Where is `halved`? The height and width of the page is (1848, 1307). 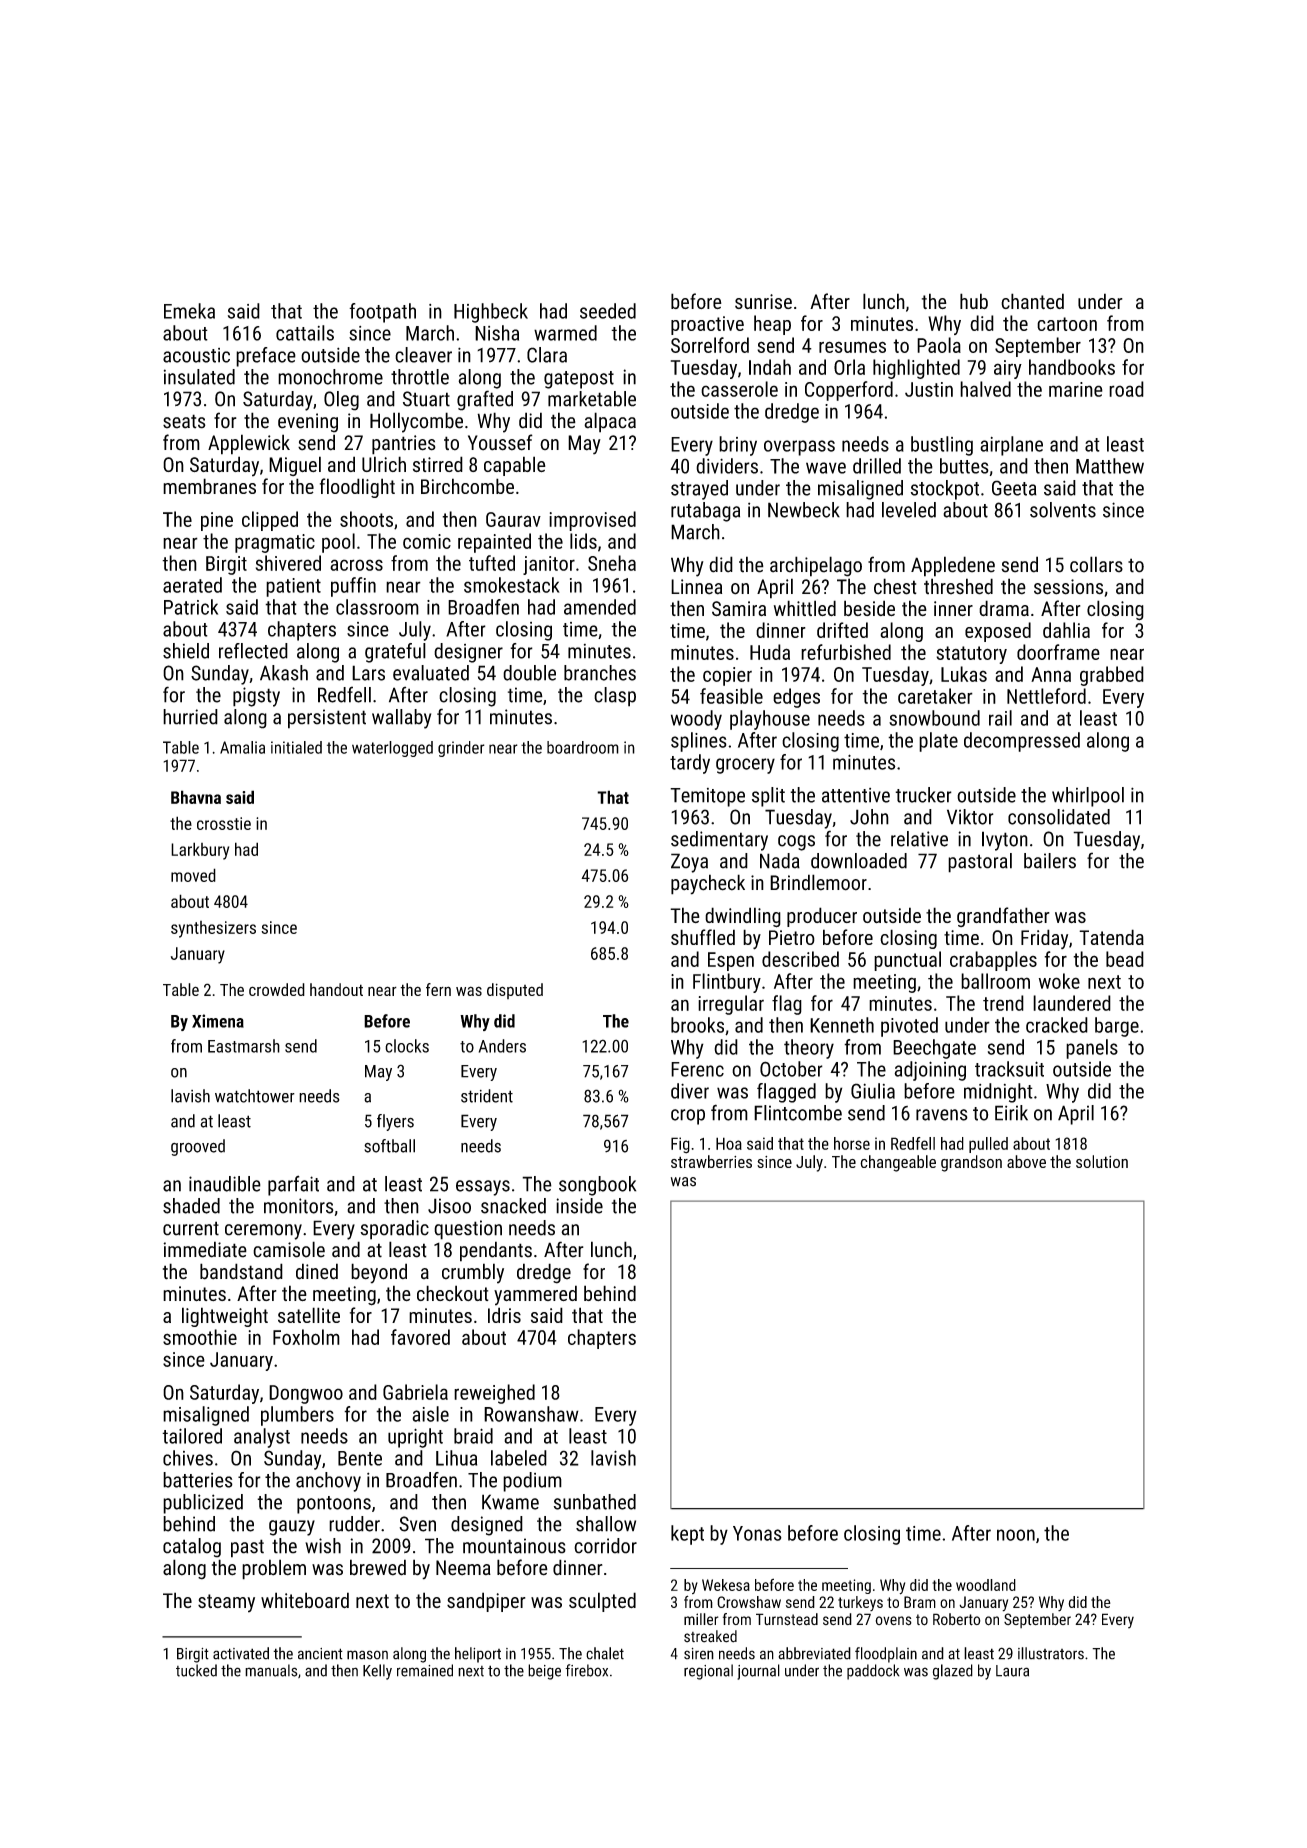 halved is located at coordinates (985, 389).
